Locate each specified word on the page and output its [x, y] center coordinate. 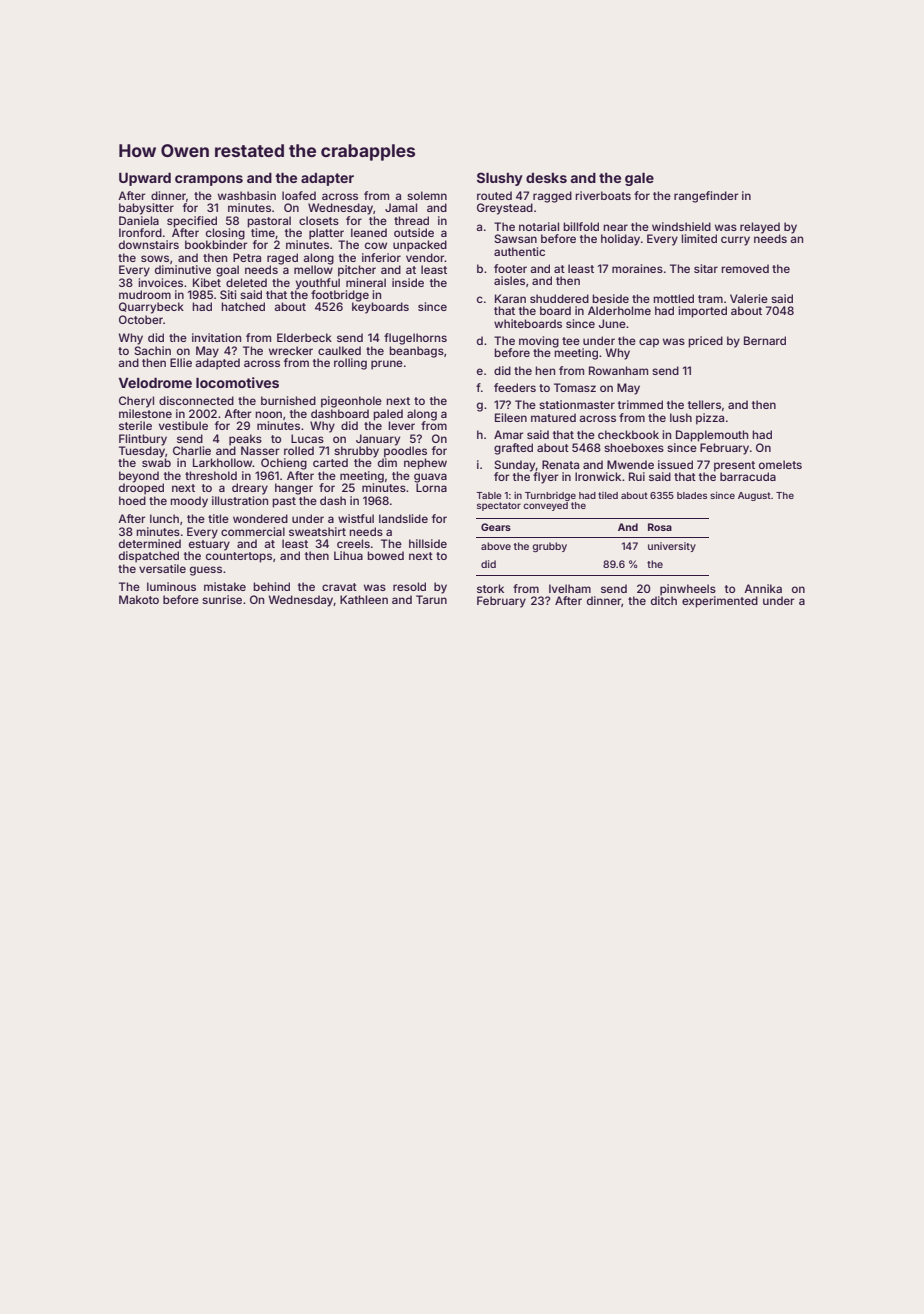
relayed [760, 228]
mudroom [145, 294]
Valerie [749, 298]
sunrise [222, 599]
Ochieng [284, 464]
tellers [704, 404]
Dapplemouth [712, 436]
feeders [515, 387]
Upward [145, 179]
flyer [545, 478]
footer [510, 268]
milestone [145, 413]
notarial [539, 226]
